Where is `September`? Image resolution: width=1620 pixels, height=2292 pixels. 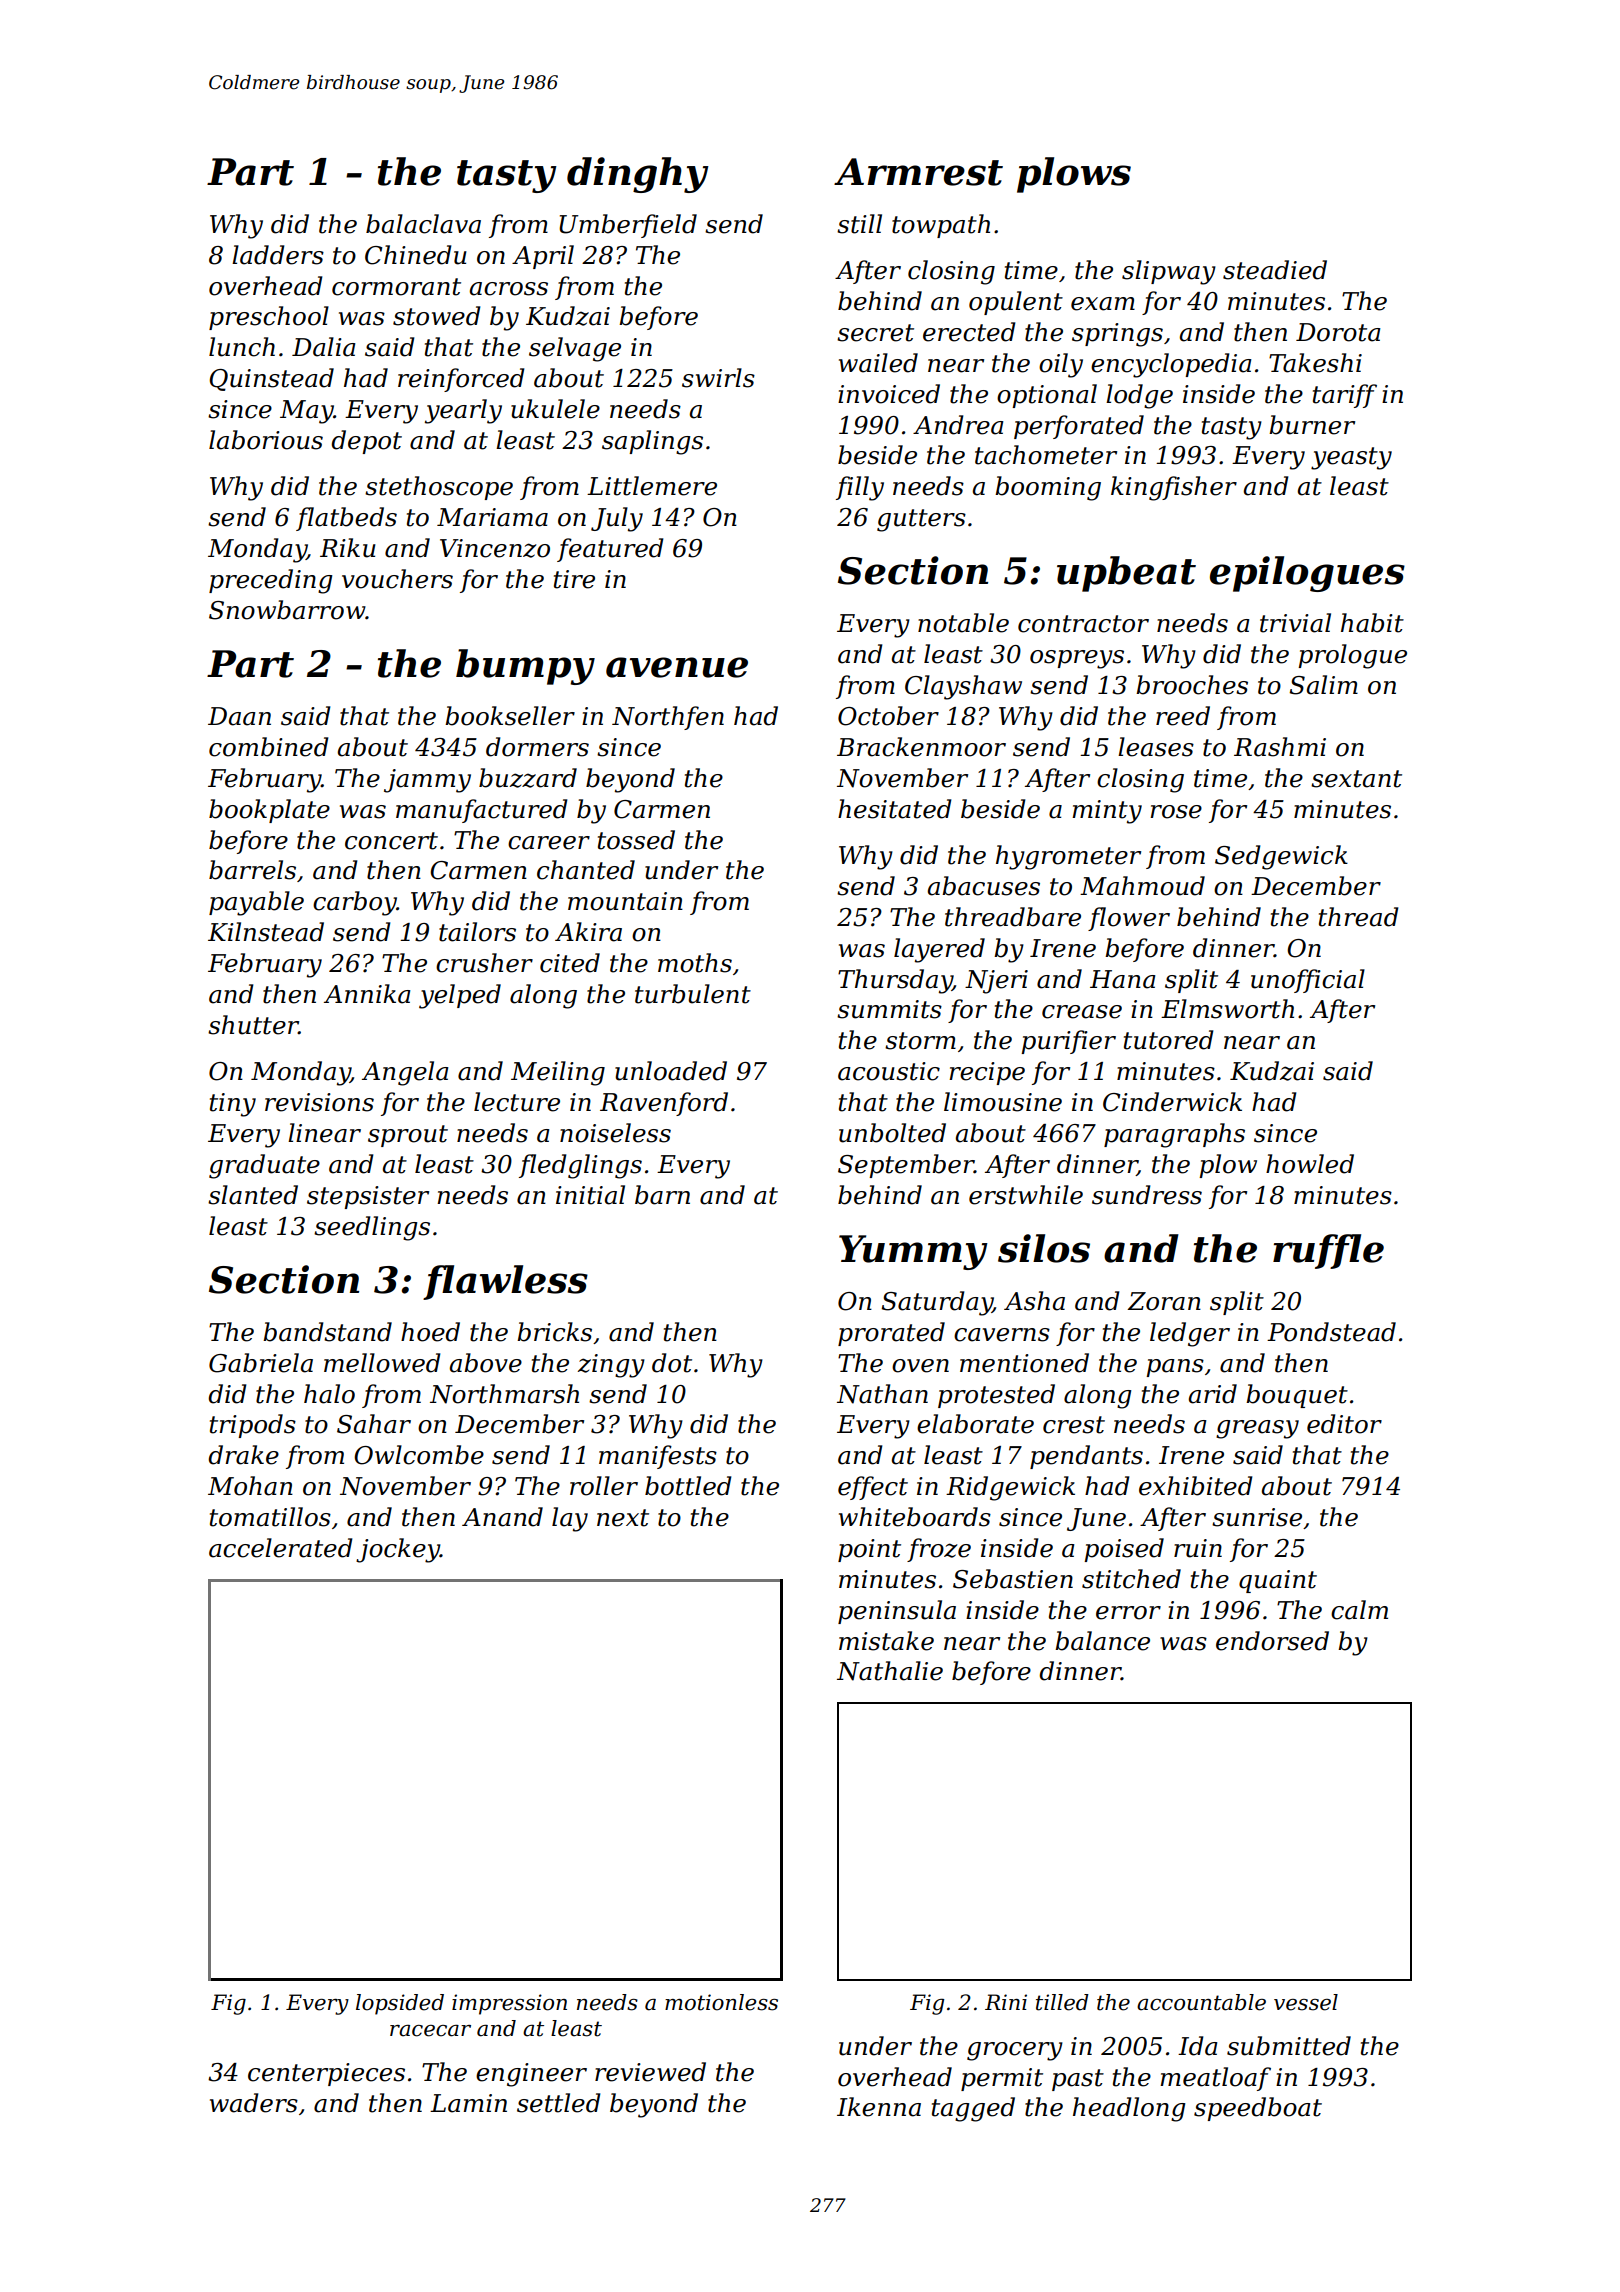
September is located at coordinates (906, 1166).
